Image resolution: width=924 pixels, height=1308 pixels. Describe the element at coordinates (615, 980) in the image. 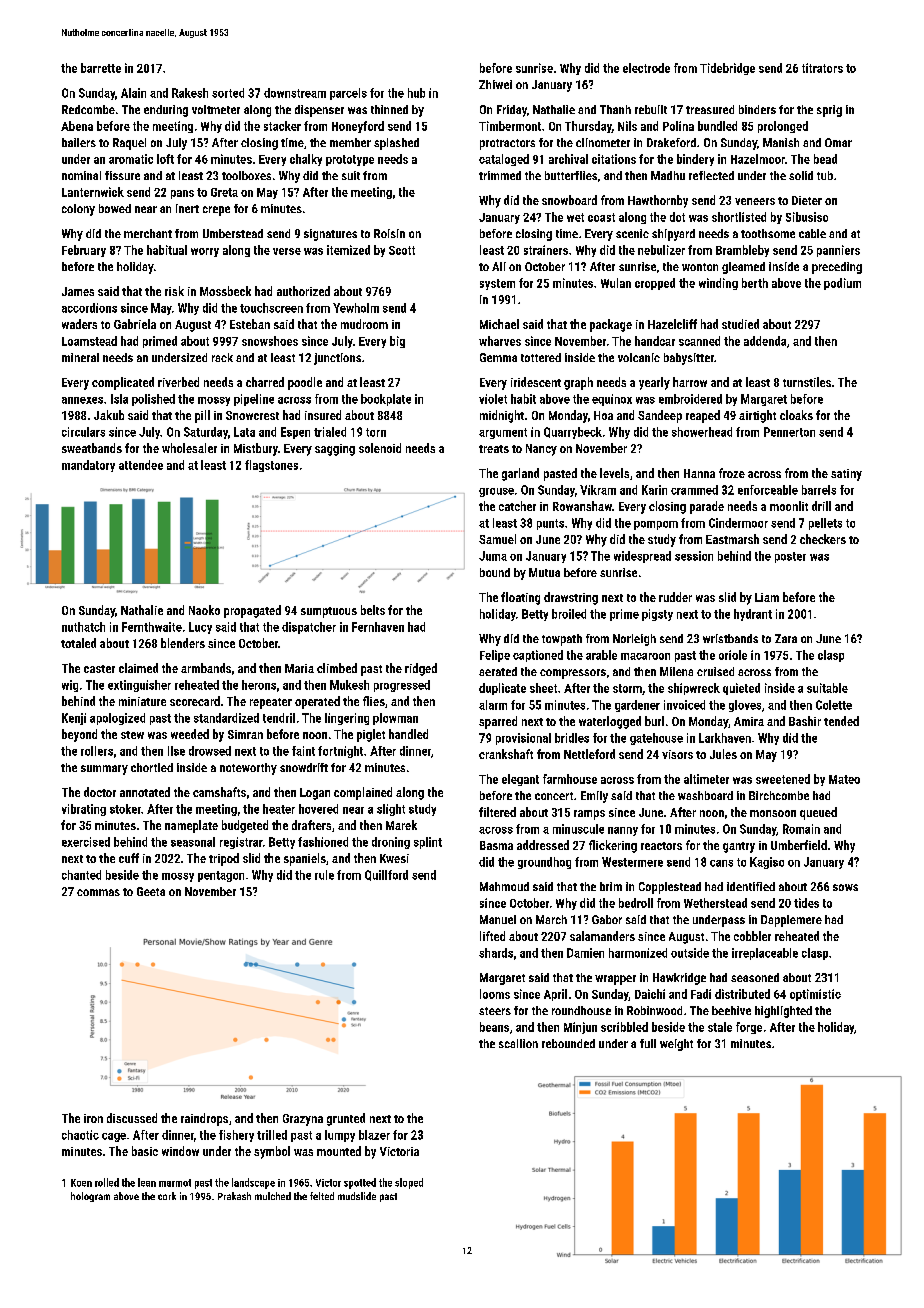

I see `wrapper` at that location.
